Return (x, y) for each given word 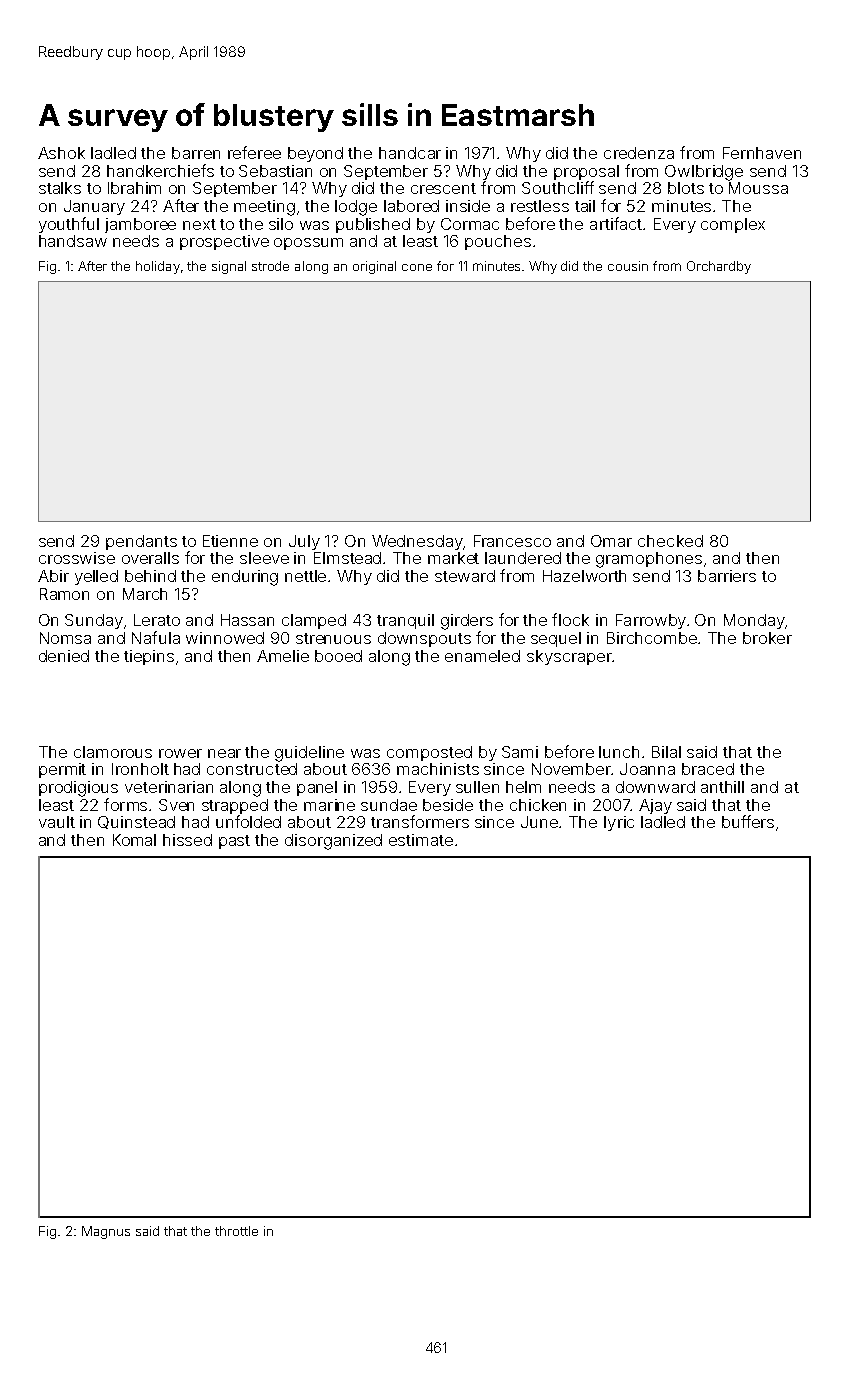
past (234, 842)
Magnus (106, 1232)
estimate (421, 840)
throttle (236, 1231)
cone (417, 267)
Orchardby (719, 267)
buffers (748, 821)
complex (733, 225)
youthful (69, 225)
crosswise (77, 558)
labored (411, 206)
